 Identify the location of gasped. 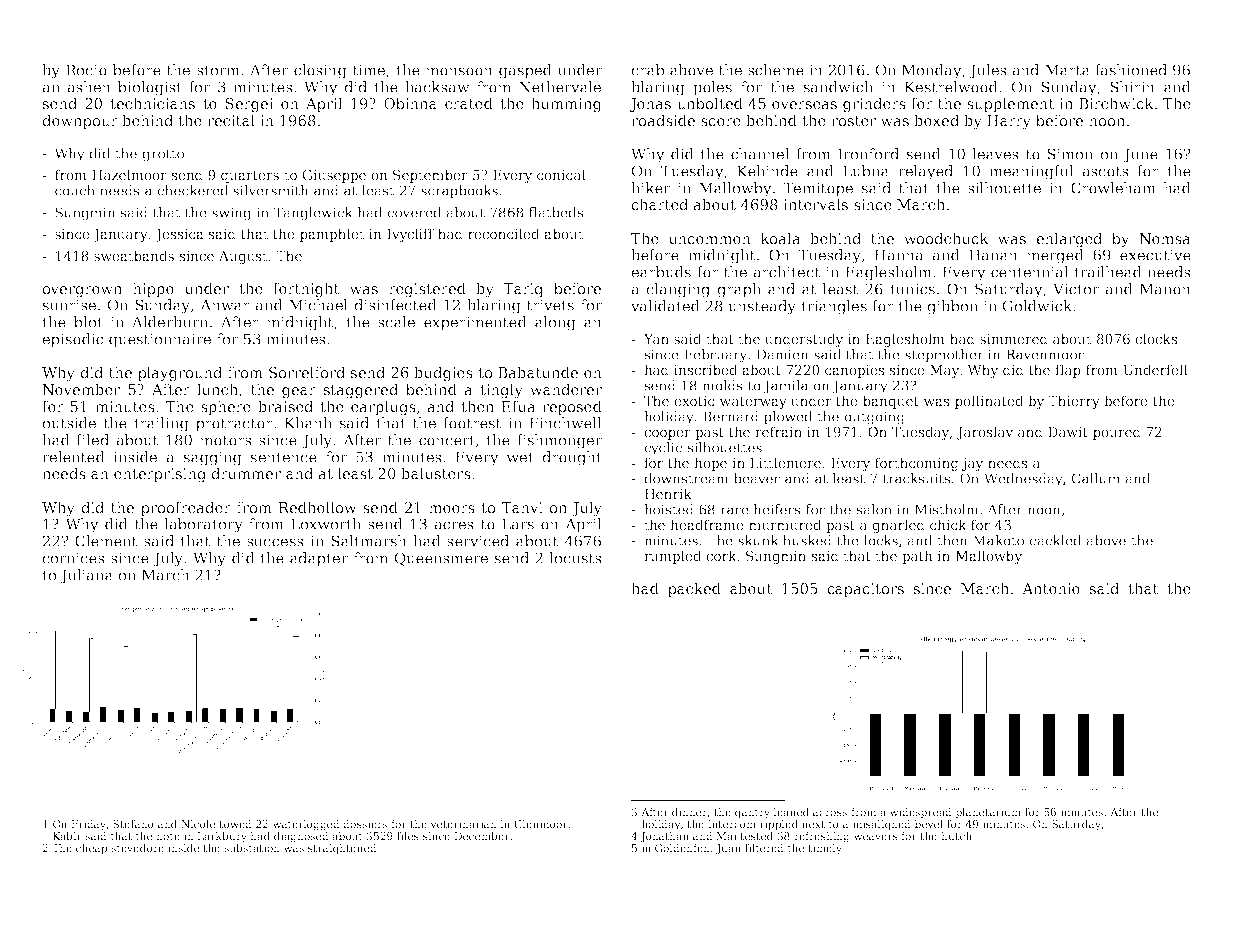
(525, 71).
